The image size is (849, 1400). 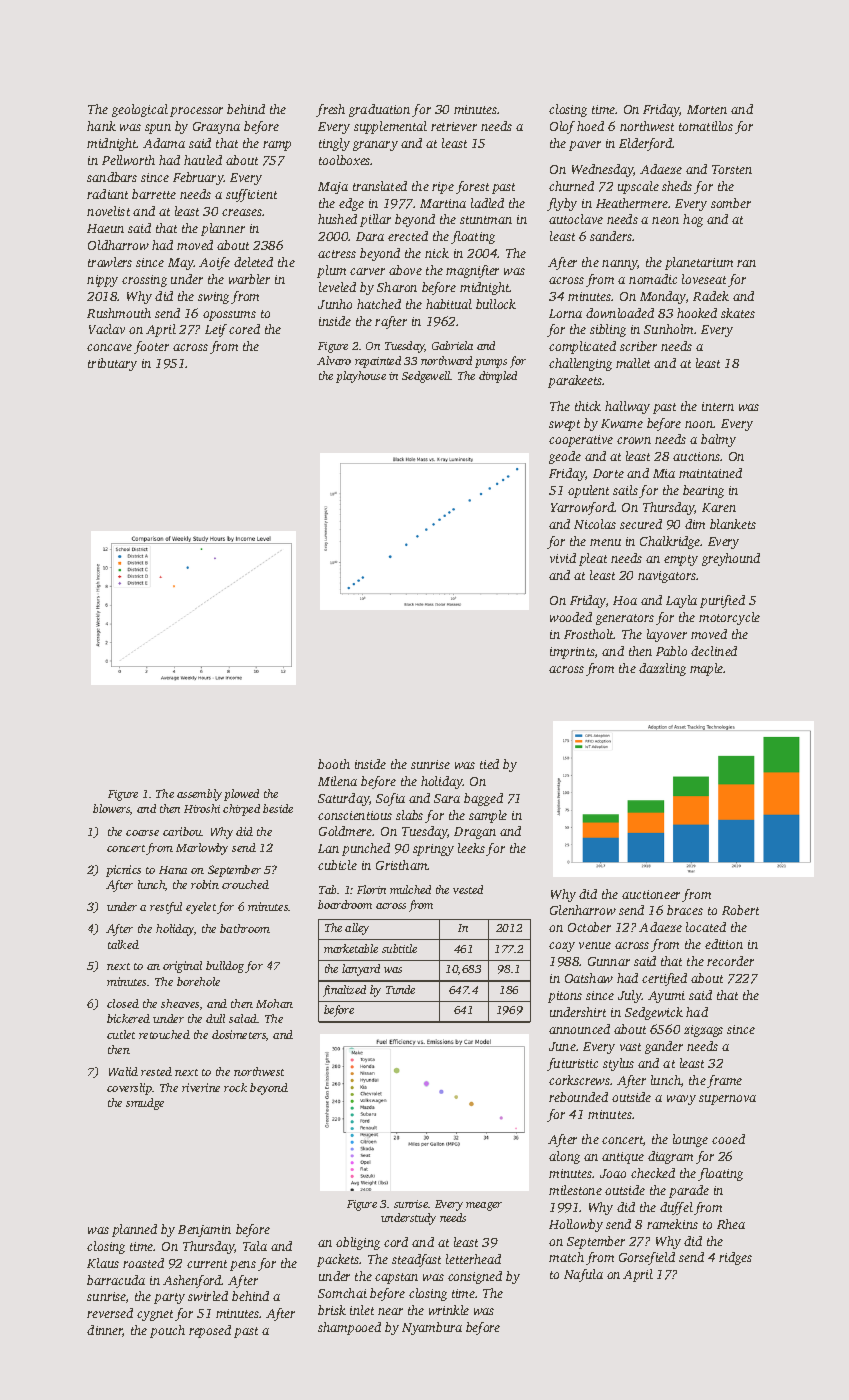 I want to click on processor, so click(x=196, y=112).
